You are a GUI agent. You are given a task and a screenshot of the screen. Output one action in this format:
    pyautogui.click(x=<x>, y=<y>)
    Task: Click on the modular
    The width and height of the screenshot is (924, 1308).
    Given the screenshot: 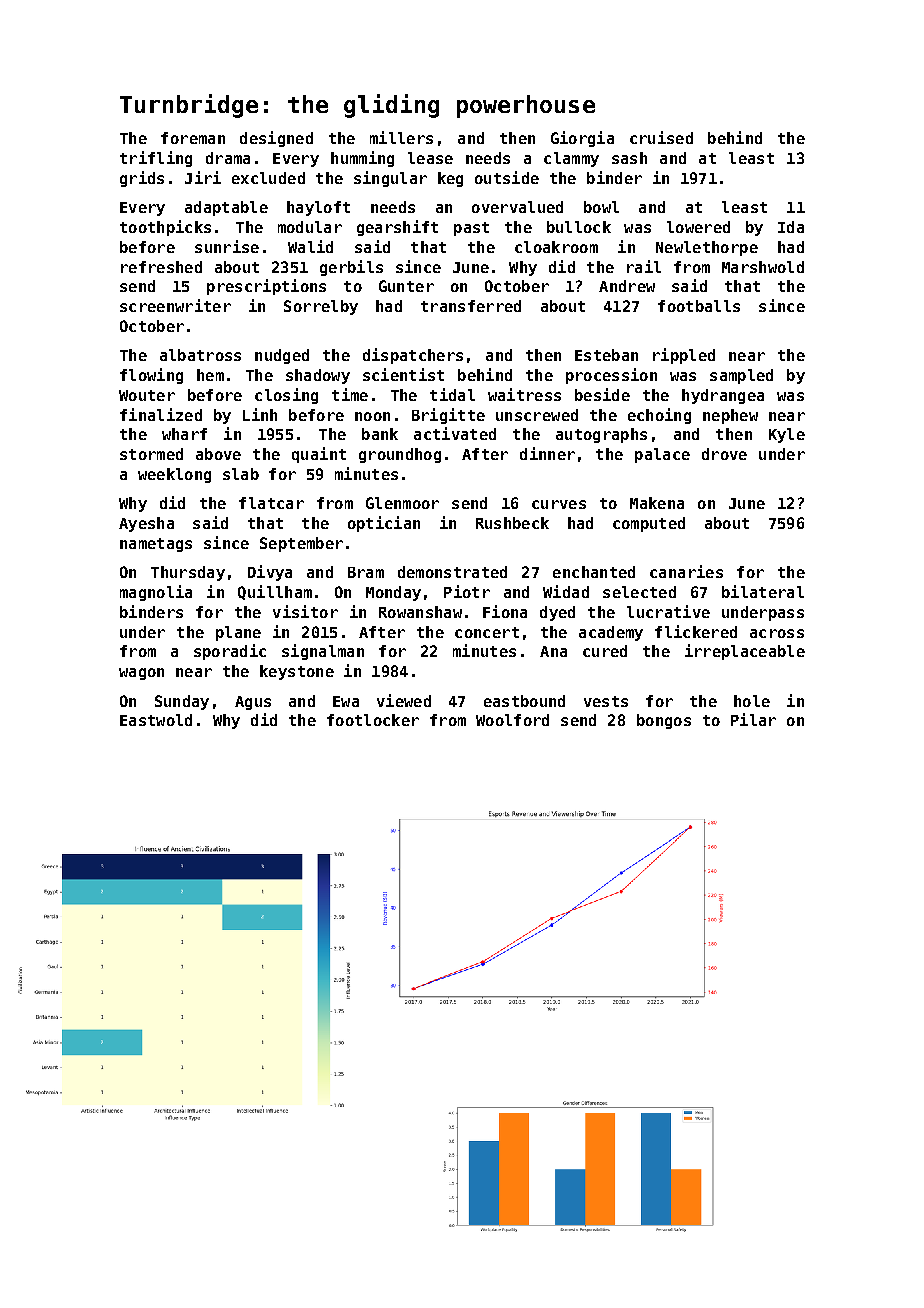 What is the action you would take?
    pyautogui.click(x=310, y=227)
